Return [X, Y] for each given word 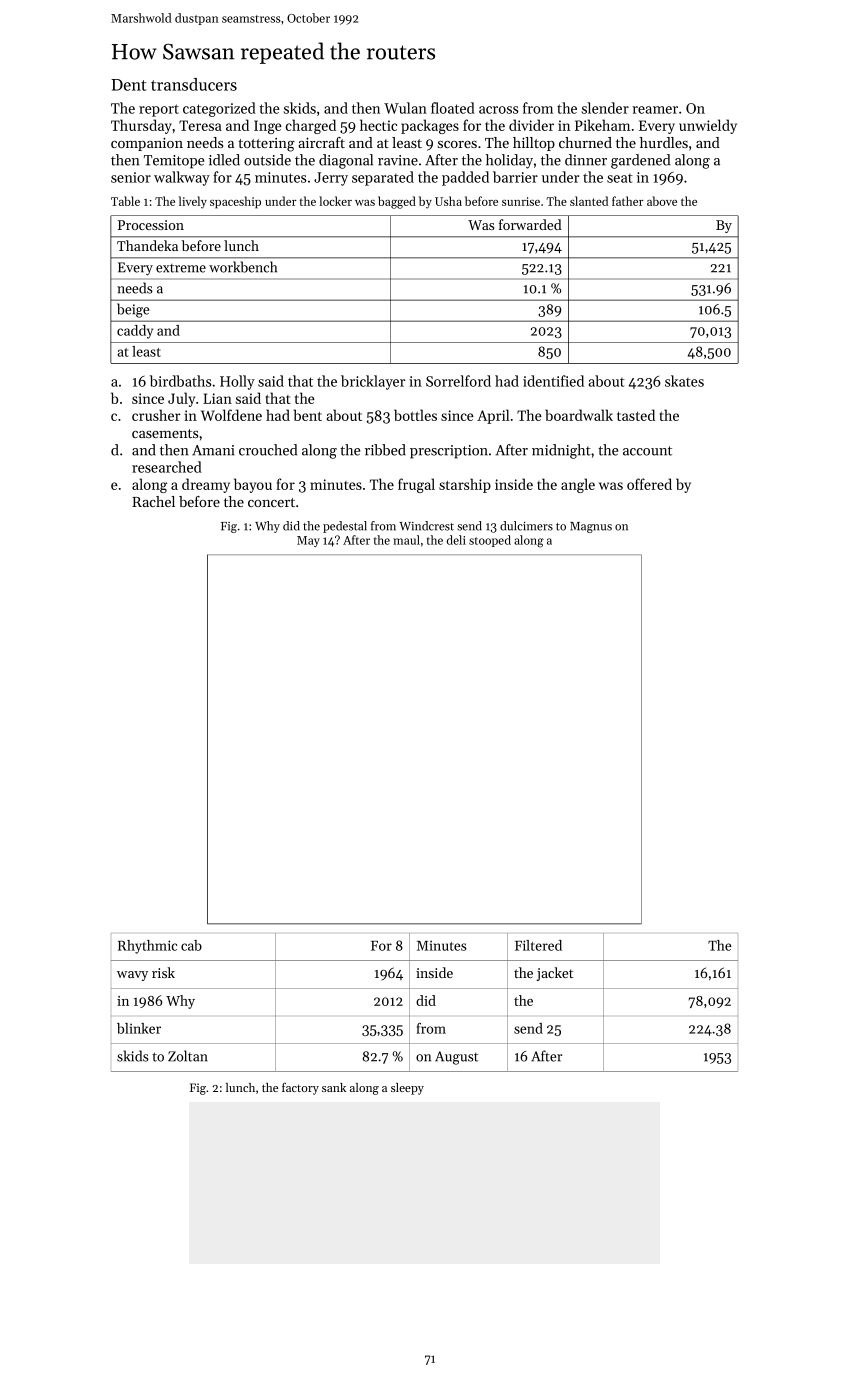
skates [684, 381]
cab [191, 945]
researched [167, 467]
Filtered [538, 945]
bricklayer [373, 382]
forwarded [530, 224]
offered [649, 484]
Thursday [141, 126]
